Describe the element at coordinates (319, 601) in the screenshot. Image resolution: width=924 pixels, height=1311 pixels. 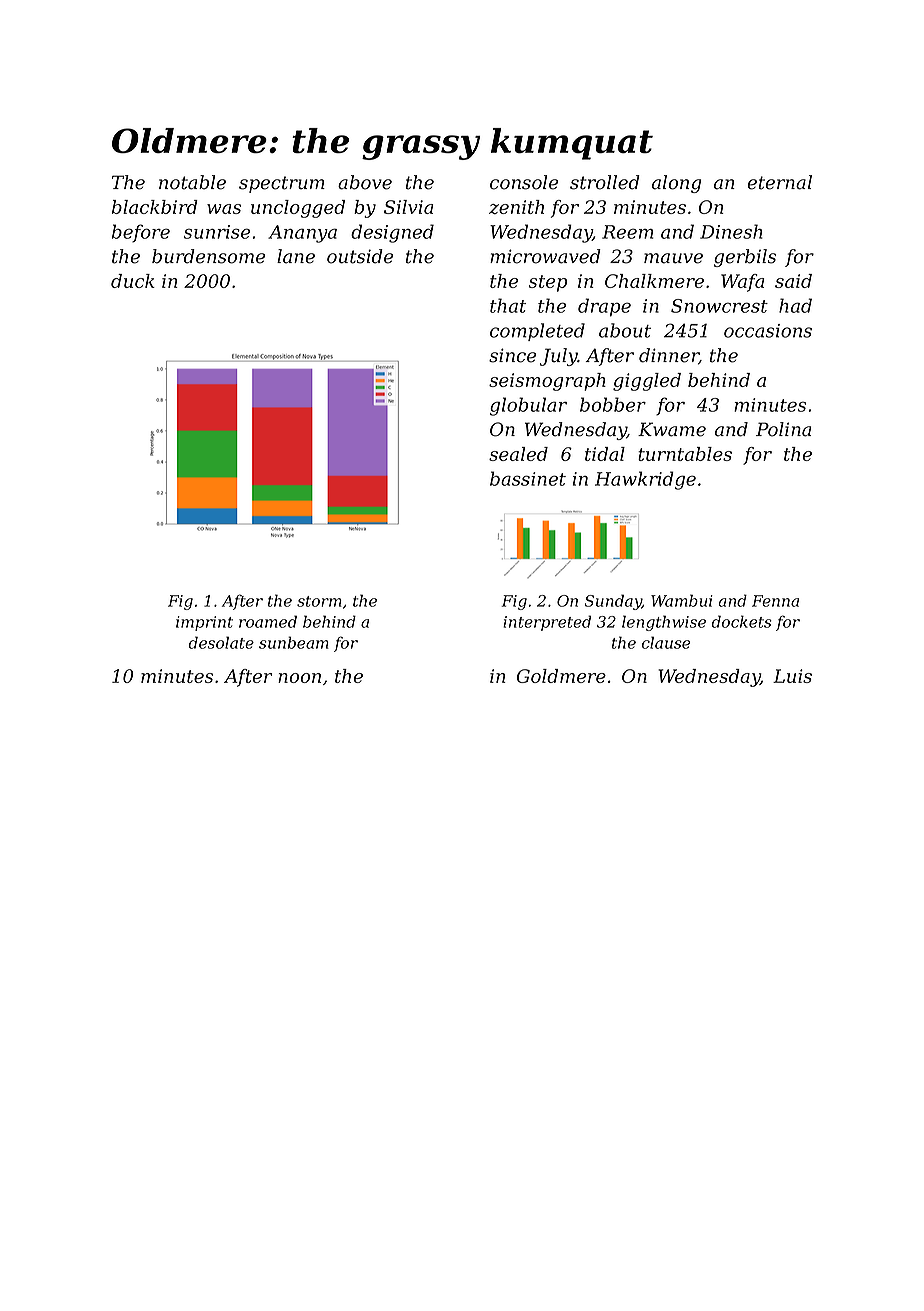
I see `storm` at that location.
